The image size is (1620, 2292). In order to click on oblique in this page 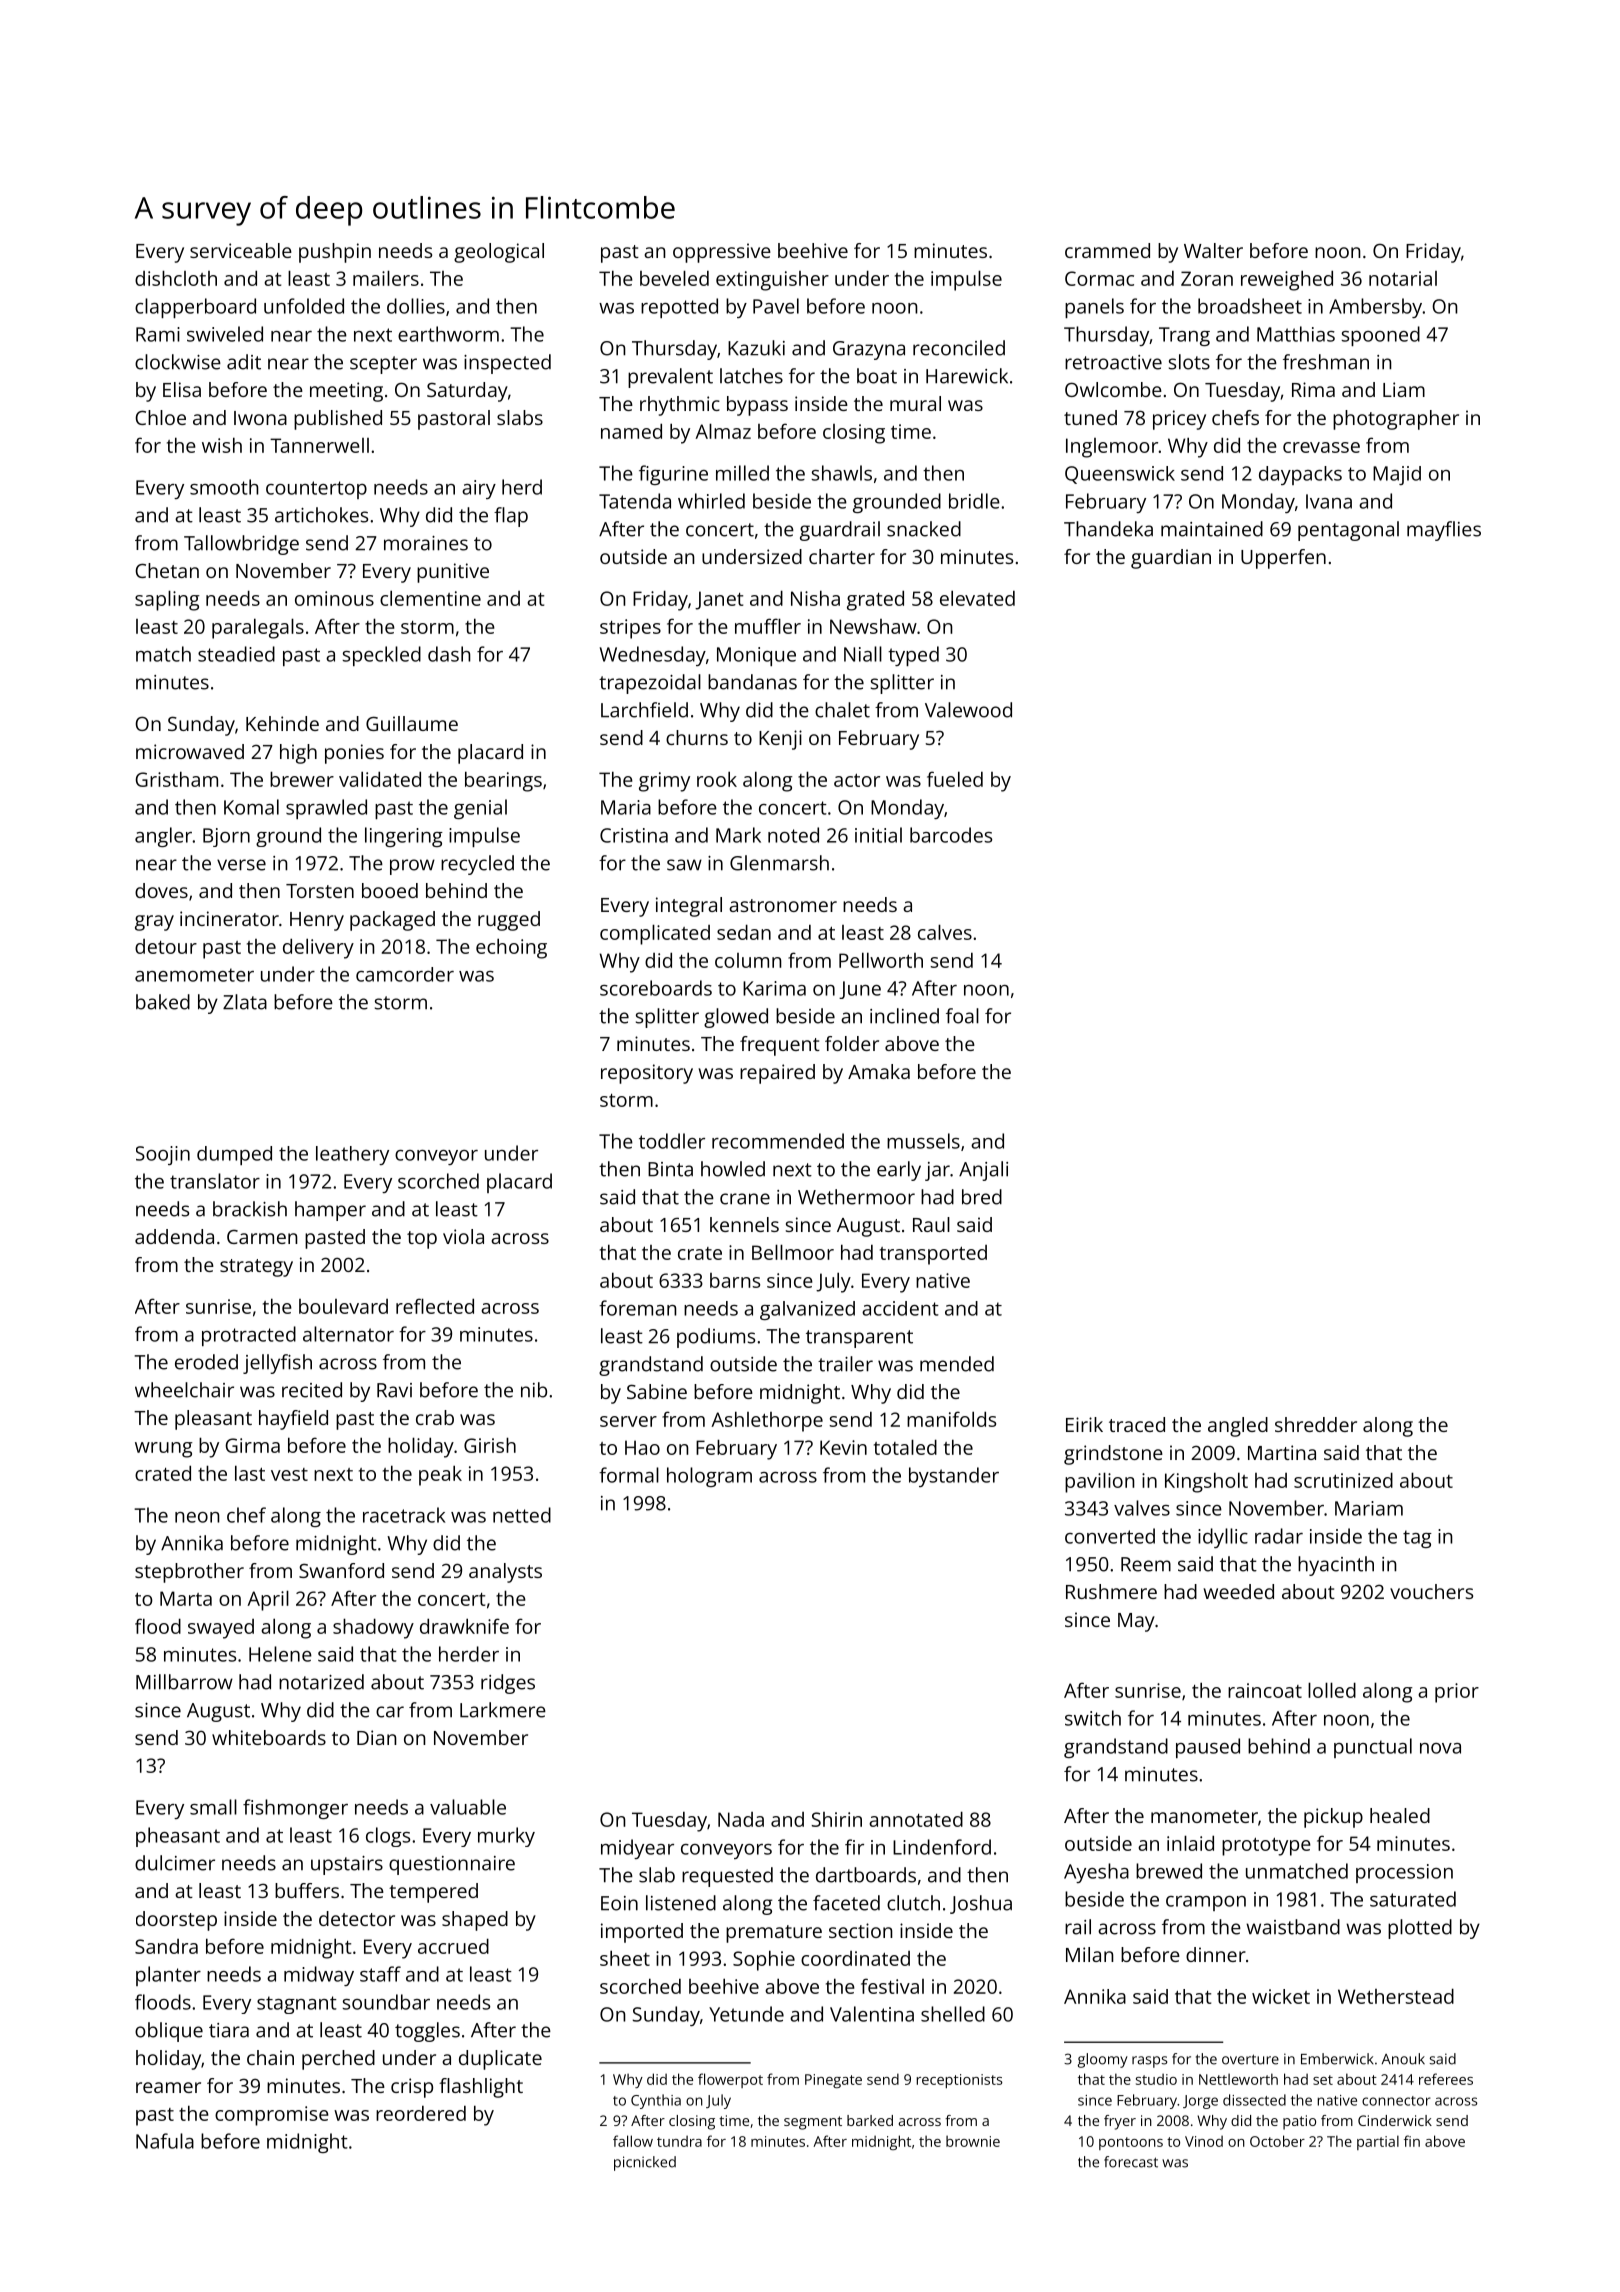, I will do `click(169, 2032)`.
